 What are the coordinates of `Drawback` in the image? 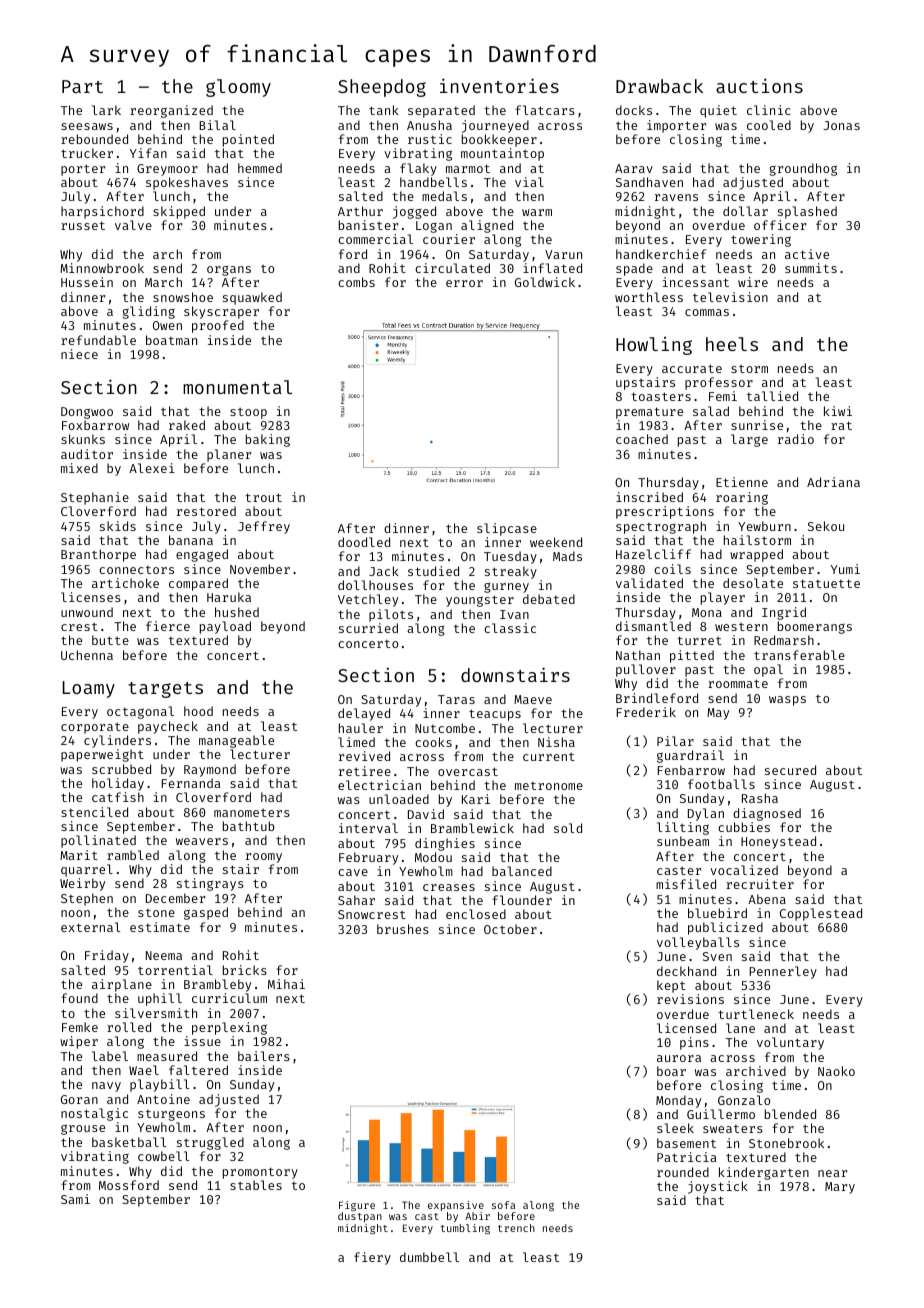 It's located at (659, 86).
